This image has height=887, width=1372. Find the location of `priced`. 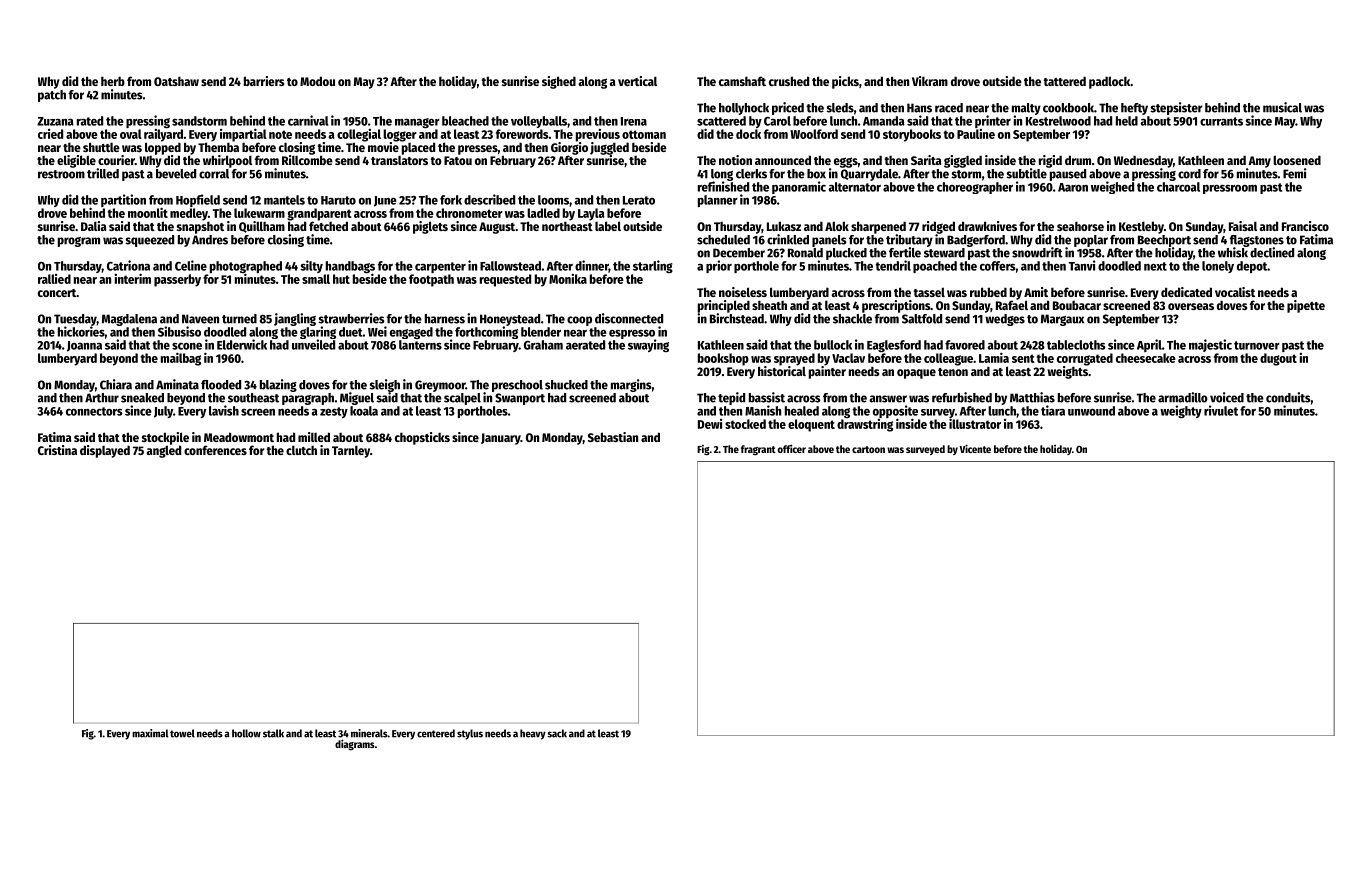

priced is located at coordinates (788, 108).
